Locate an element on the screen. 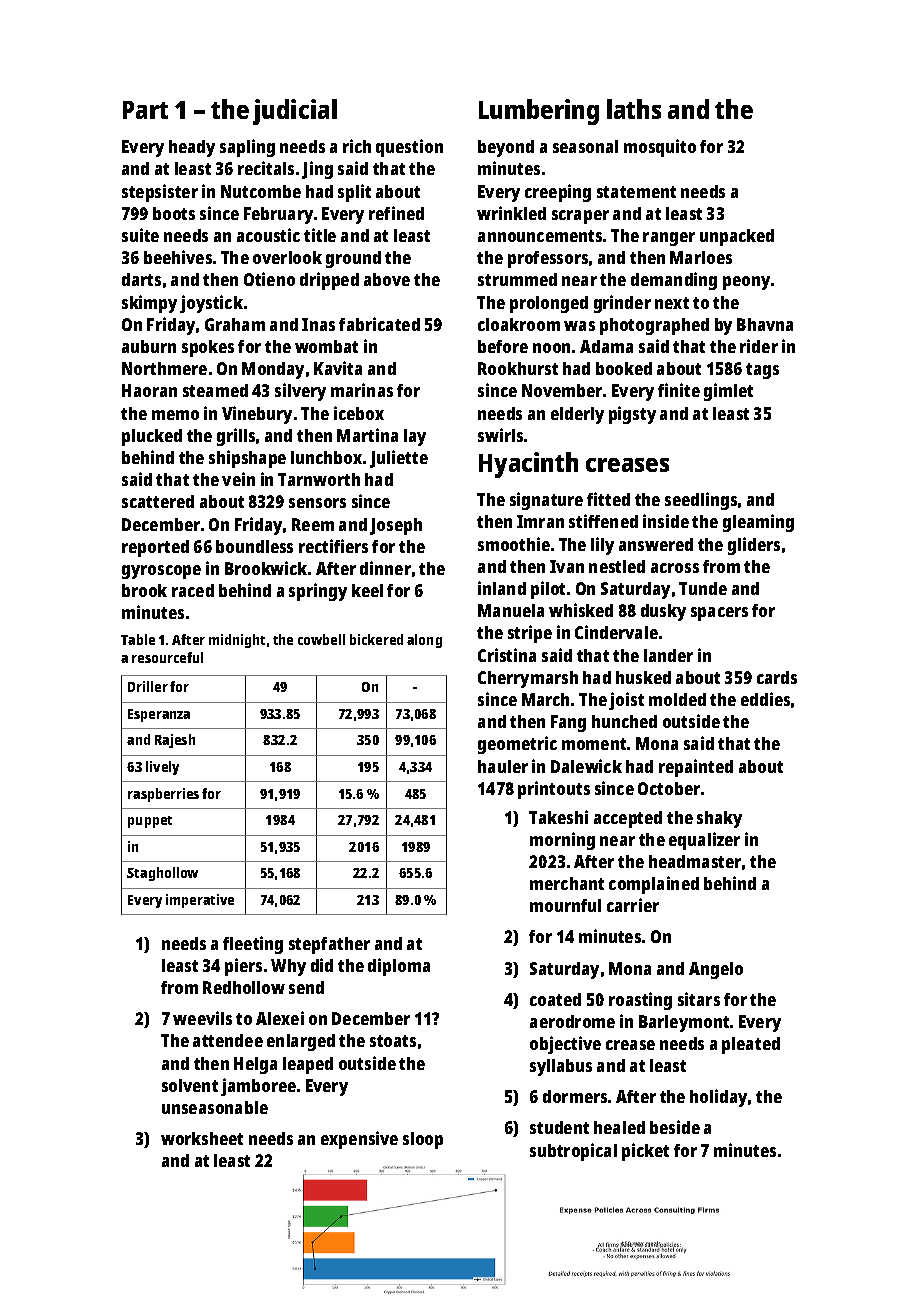 The image size is (924, 1314). Barleymont is located at coordinates (684, 1023).
